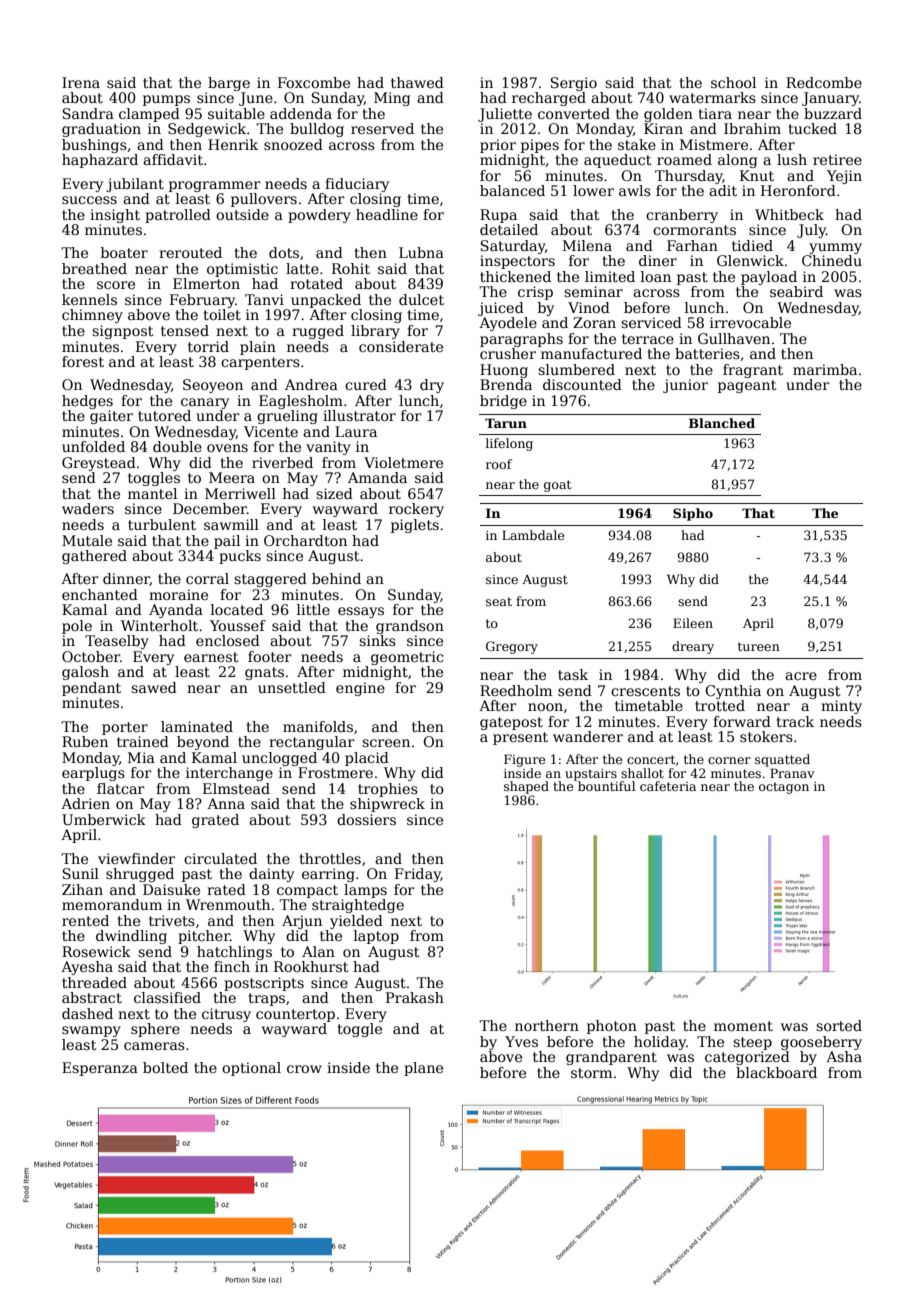 Image resolution: width=924 pixels, height=1308 pixels. I want to click on serviced, so click(651, 322).
